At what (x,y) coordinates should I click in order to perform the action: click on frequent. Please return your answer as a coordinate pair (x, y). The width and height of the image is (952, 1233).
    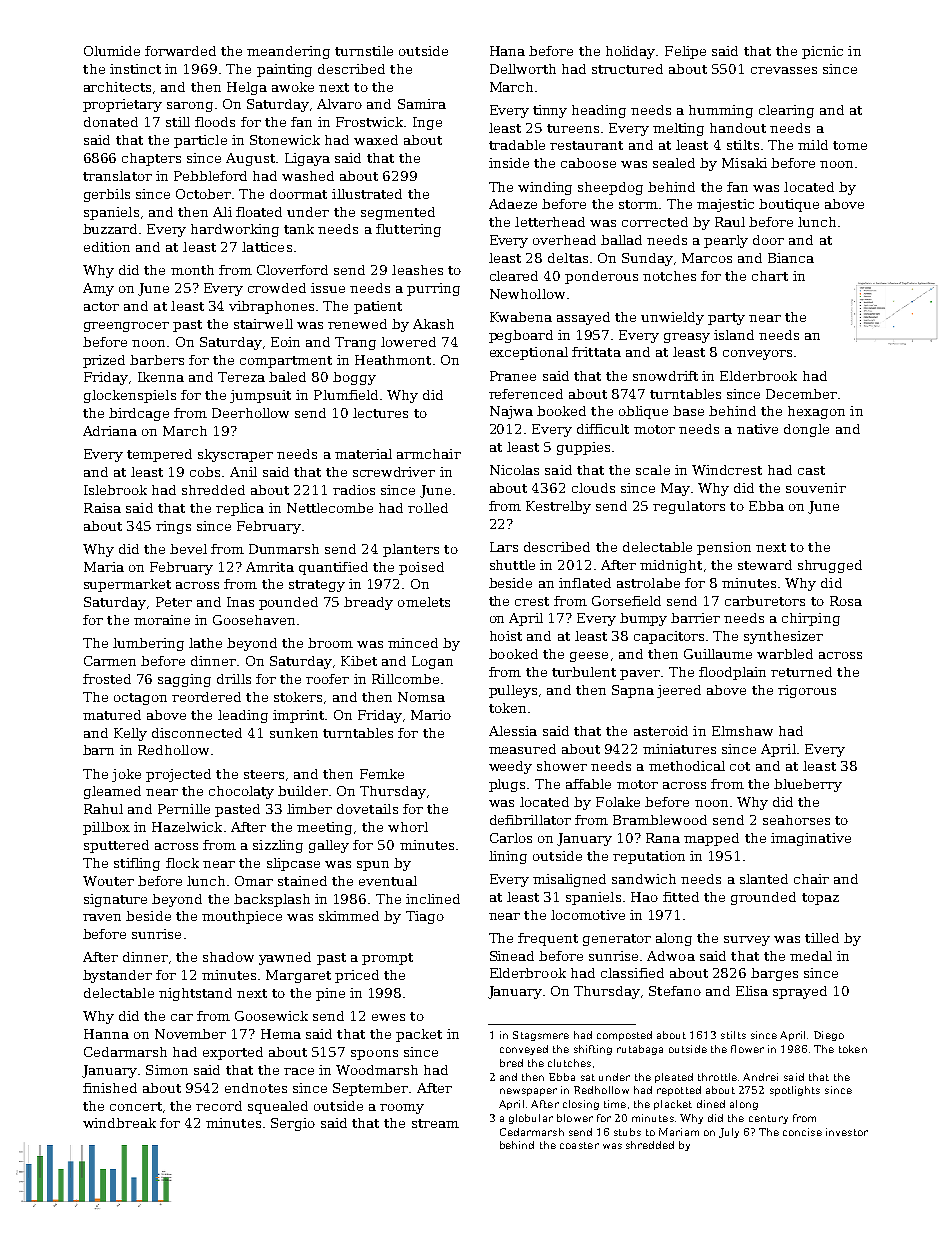
    Looking at the image, I should click on (548, 939).
